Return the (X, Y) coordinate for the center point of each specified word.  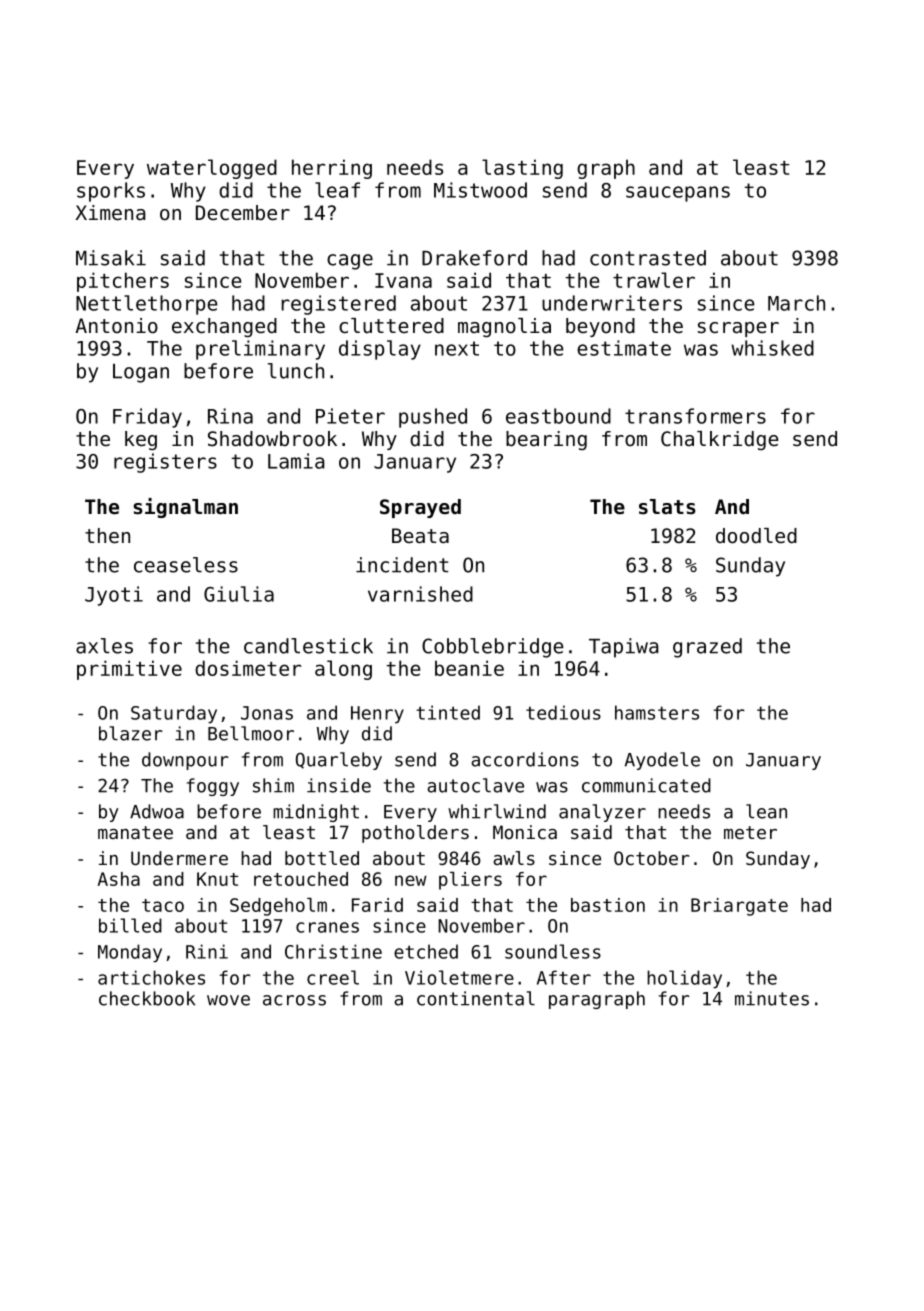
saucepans (678, 194)
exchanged (224, 327)
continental (476, 998)
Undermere (179, 858)
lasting (522, 169)
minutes (772, 998)
